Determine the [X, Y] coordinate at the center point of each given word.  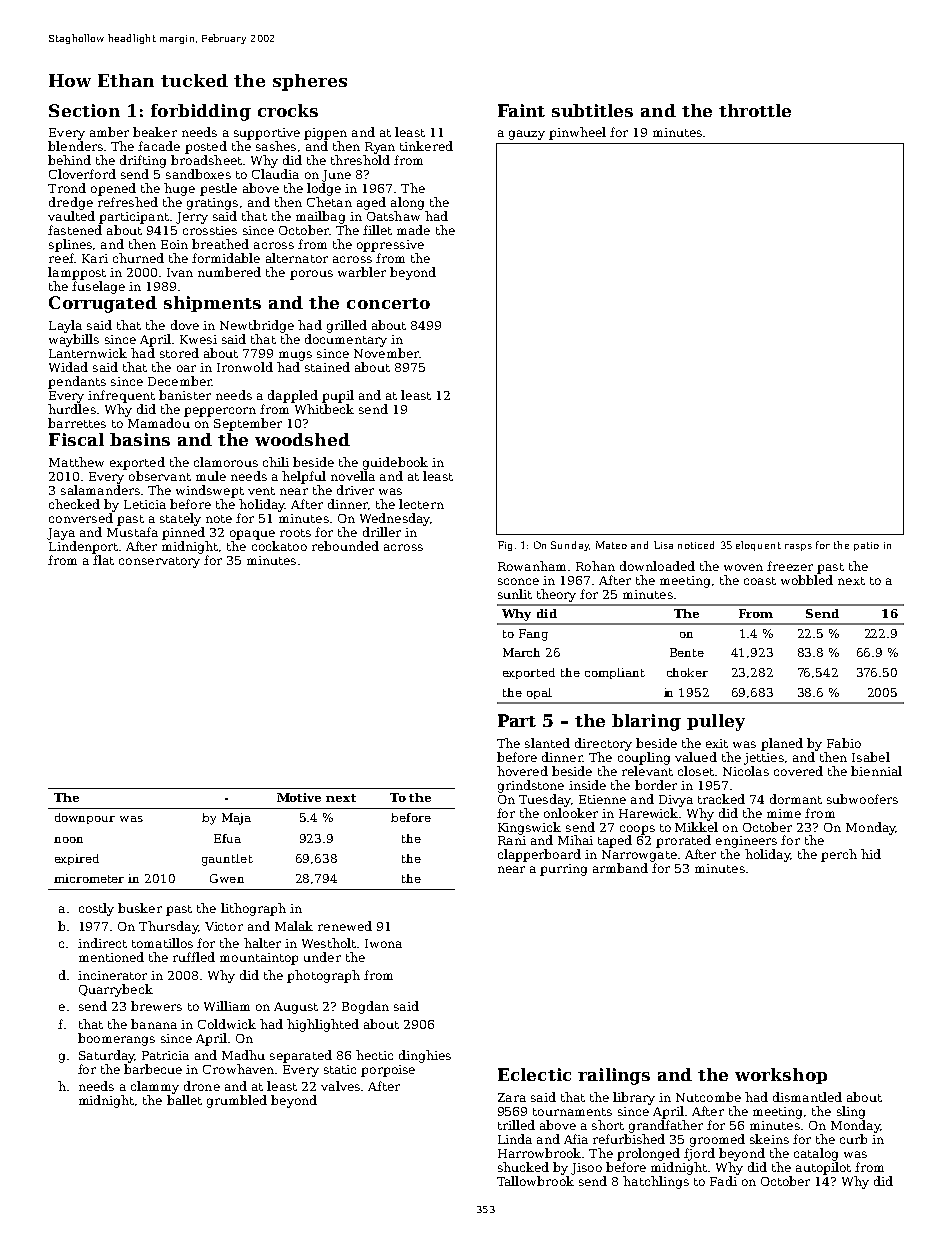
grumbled [237, 1101]
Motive [299, 797]
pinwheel [577, 133]
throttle [755, 110]
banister [185, 395]
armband [620, 868]
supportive [267, 134]
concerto [388, 303]
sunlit [515, 594]
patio [866, 546]
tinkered [426, 146]
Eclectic [534, 1074]
